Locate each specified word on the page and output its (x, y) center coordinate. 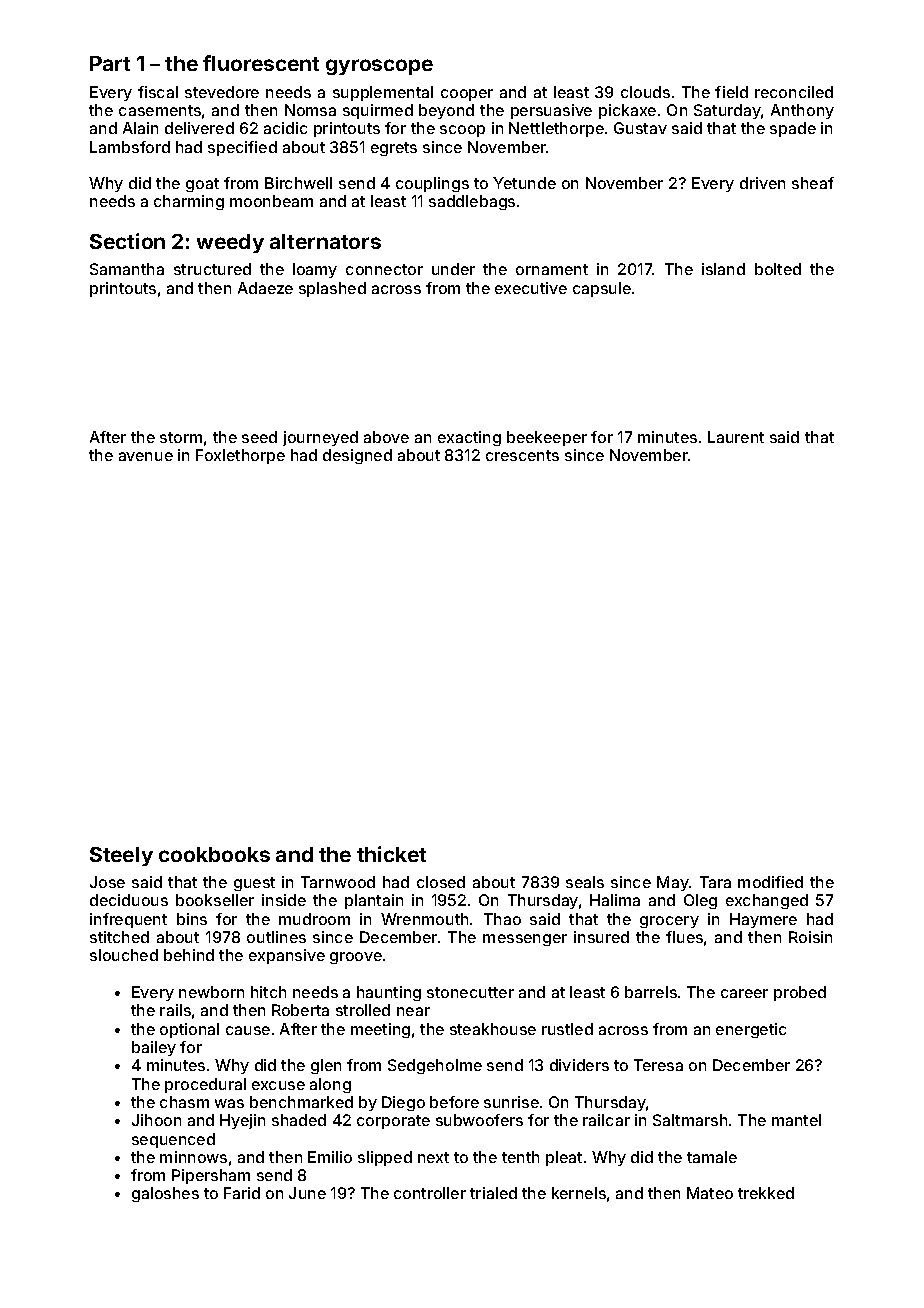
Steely (121, 856)
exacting (469, 438)
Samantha (127, 269)
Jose (107, 882)
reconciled (794, 92)
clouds (645, 92)
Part (110, 63)
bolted (778, 269)
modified (770, 882)
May (673, 883)
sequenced (173, 1140)
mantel (796, 1120)
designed (357, 456)
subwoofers (479, 1120)
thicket (391, 854)
